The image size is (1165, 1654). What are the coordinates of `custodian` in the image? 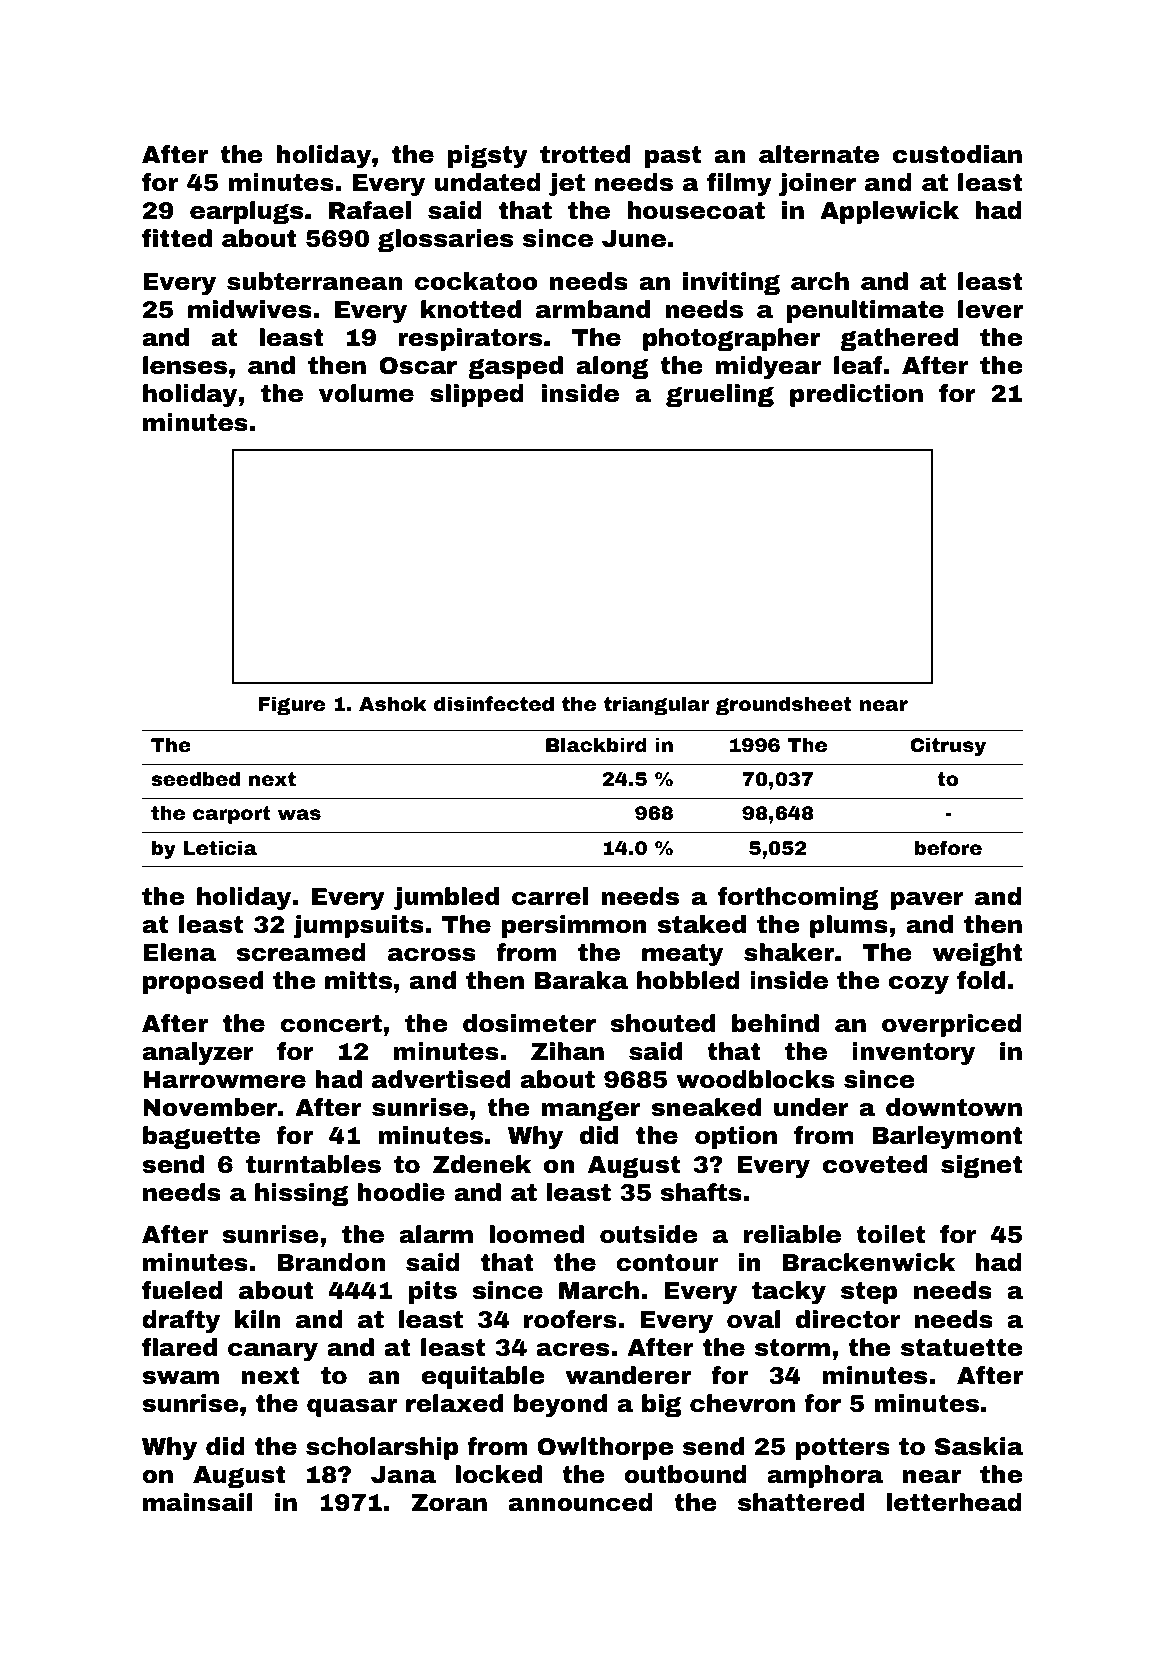 It's located at (957, 154).
